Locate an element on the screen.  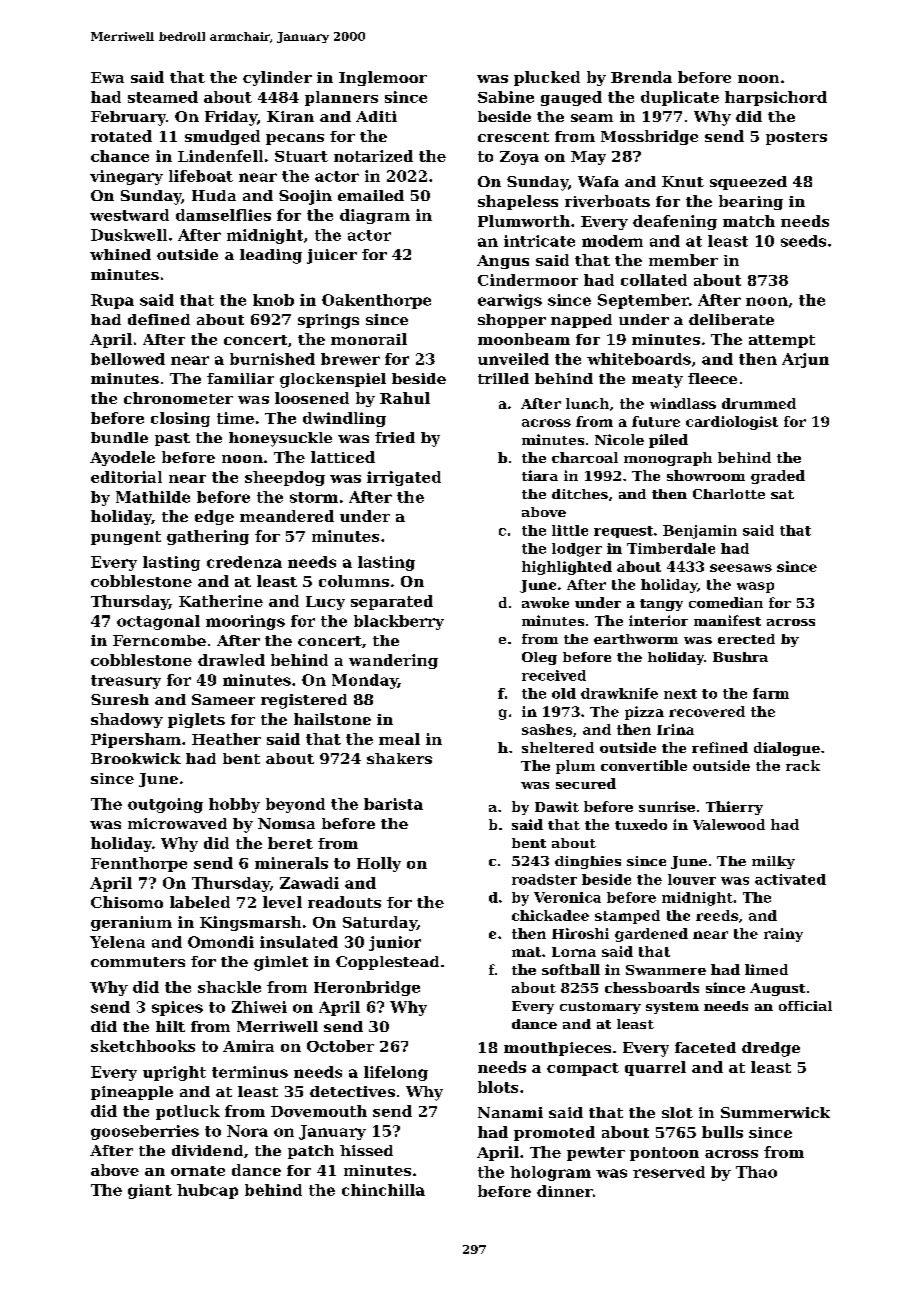
shapeless is located at coordinates (518, 202).
